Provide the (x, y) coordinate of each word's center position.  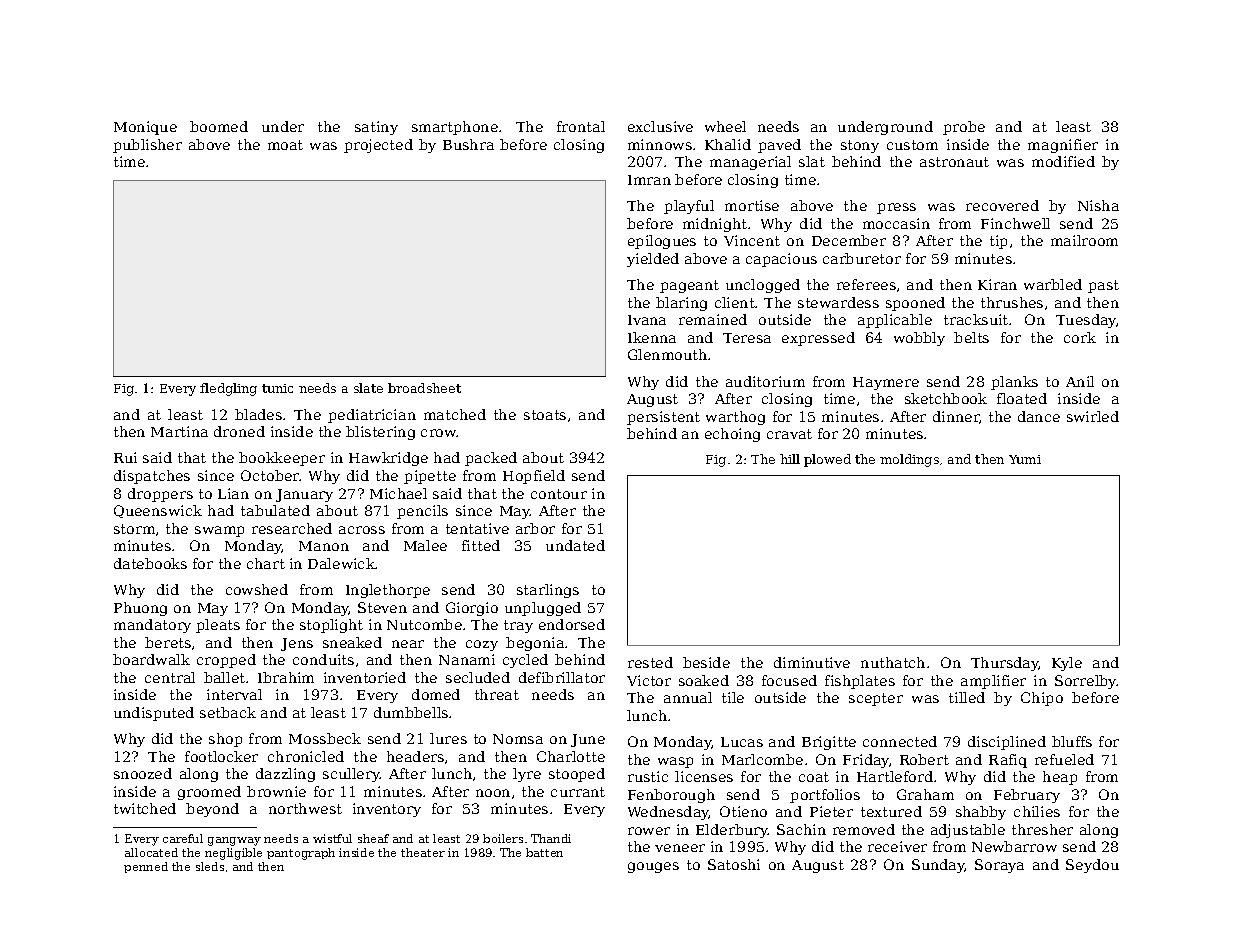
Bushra (468, 144)
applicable (895, 321)
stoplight (331, 626)
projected (378, 146)
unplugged (543, 609)
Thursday (1005, 664)
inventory (387, 810)
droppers (160, 495)
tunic (277, 388)
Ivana (647, 320)
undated (575, 545)
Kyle (1067, 664)
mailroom (1084, 240)
